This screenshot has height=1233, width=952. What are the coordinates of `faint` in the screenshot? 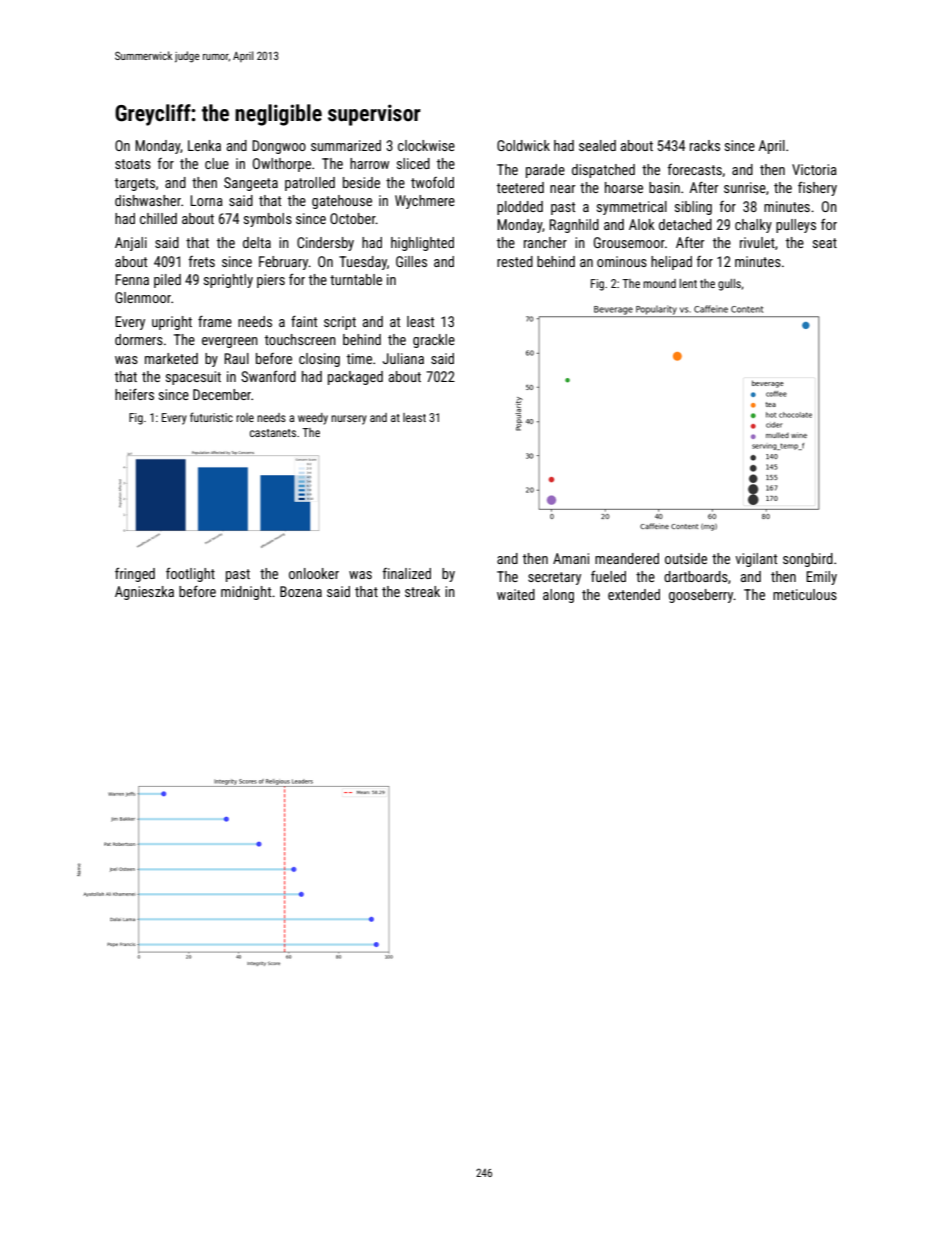 It's located at (304, 321).
